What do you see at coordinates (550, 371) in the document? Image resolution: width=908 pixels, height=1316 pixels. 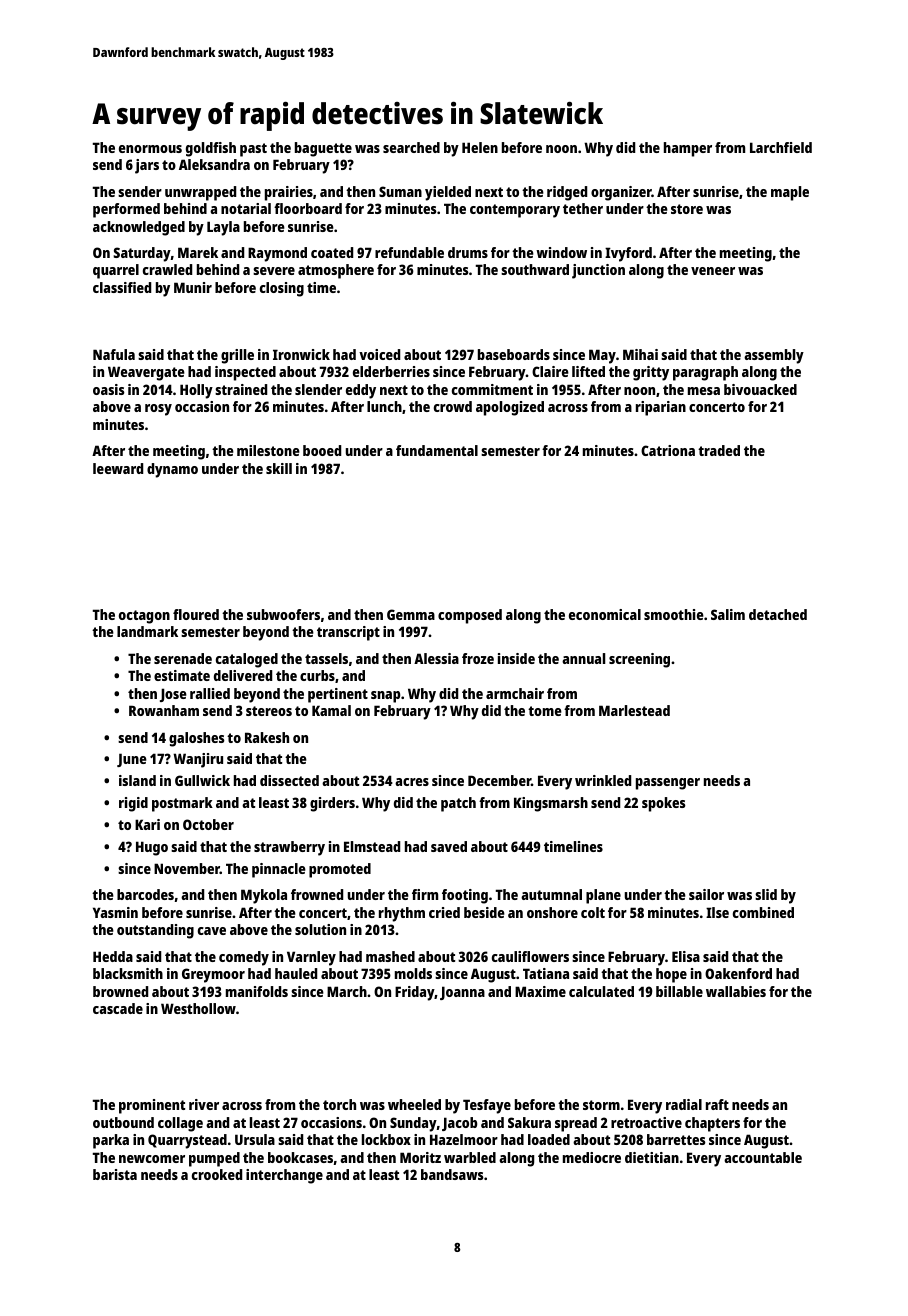 I see `Claire` at bounding box center [550, 371].
